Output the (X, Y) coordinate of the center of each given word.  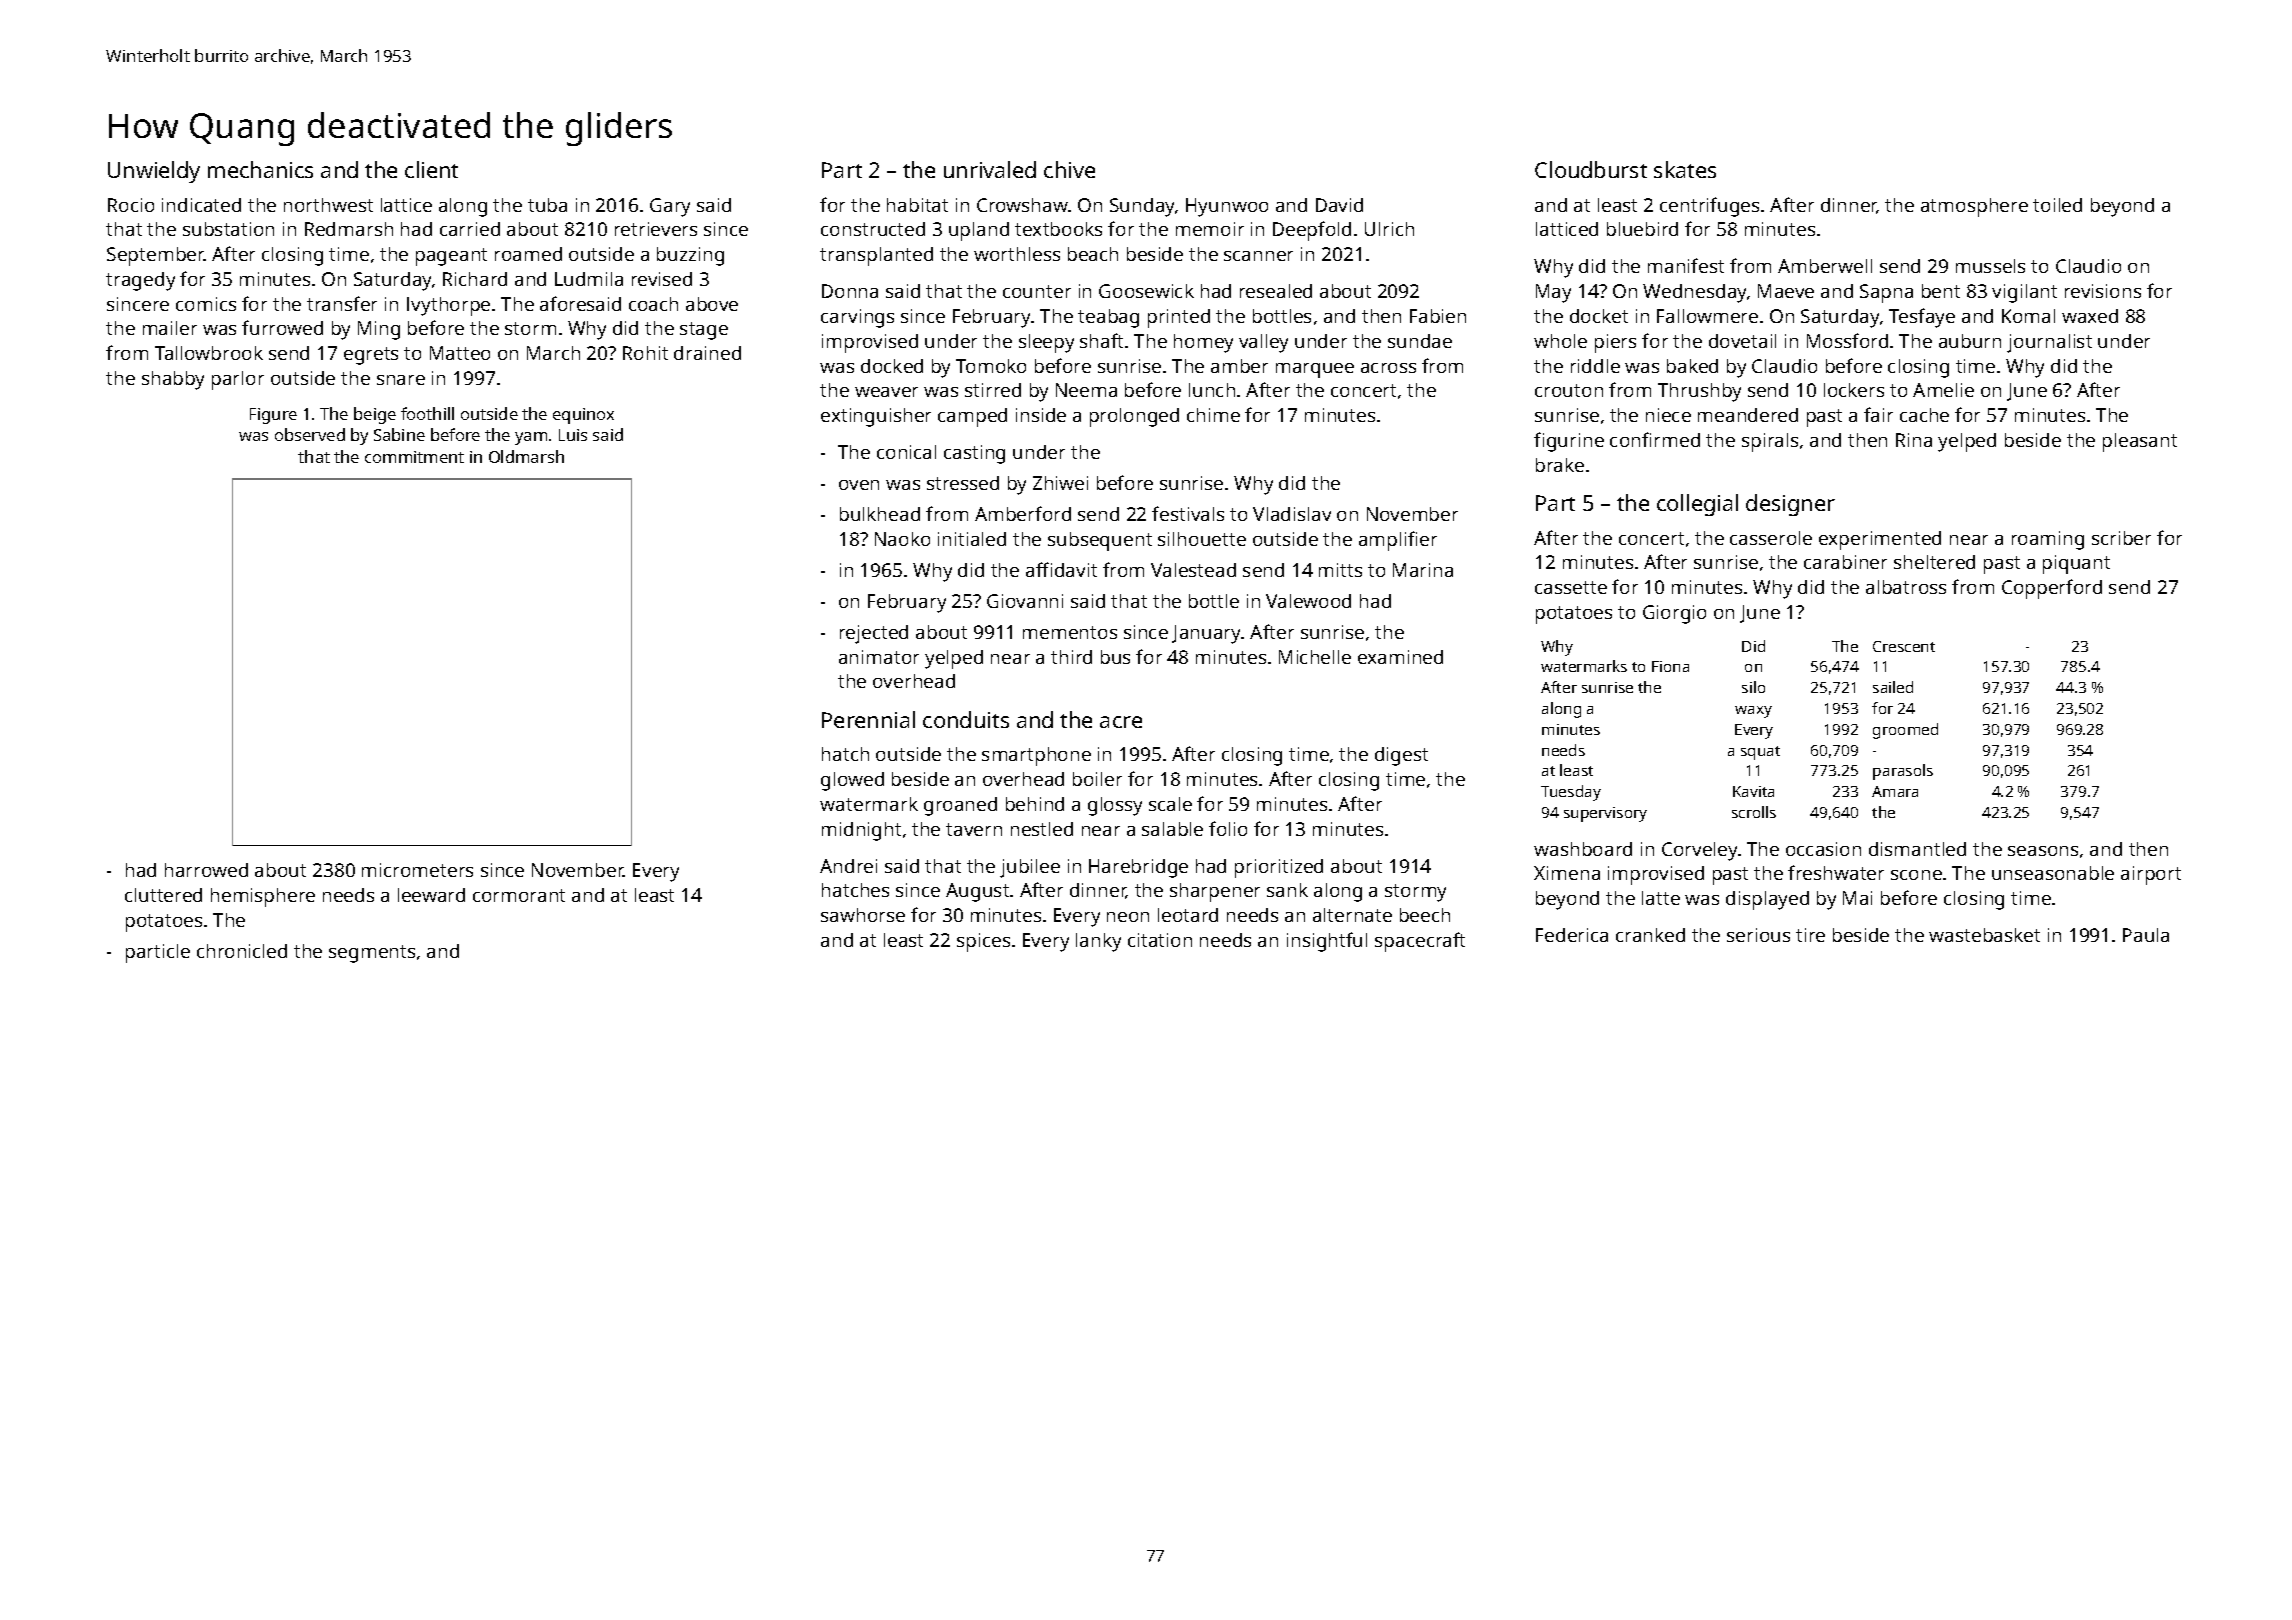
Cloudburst (1591, 169)
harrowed (206, 870)
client (431, 169)
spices (983, 942)
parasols (1903, 772)
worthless (1017, 254)
